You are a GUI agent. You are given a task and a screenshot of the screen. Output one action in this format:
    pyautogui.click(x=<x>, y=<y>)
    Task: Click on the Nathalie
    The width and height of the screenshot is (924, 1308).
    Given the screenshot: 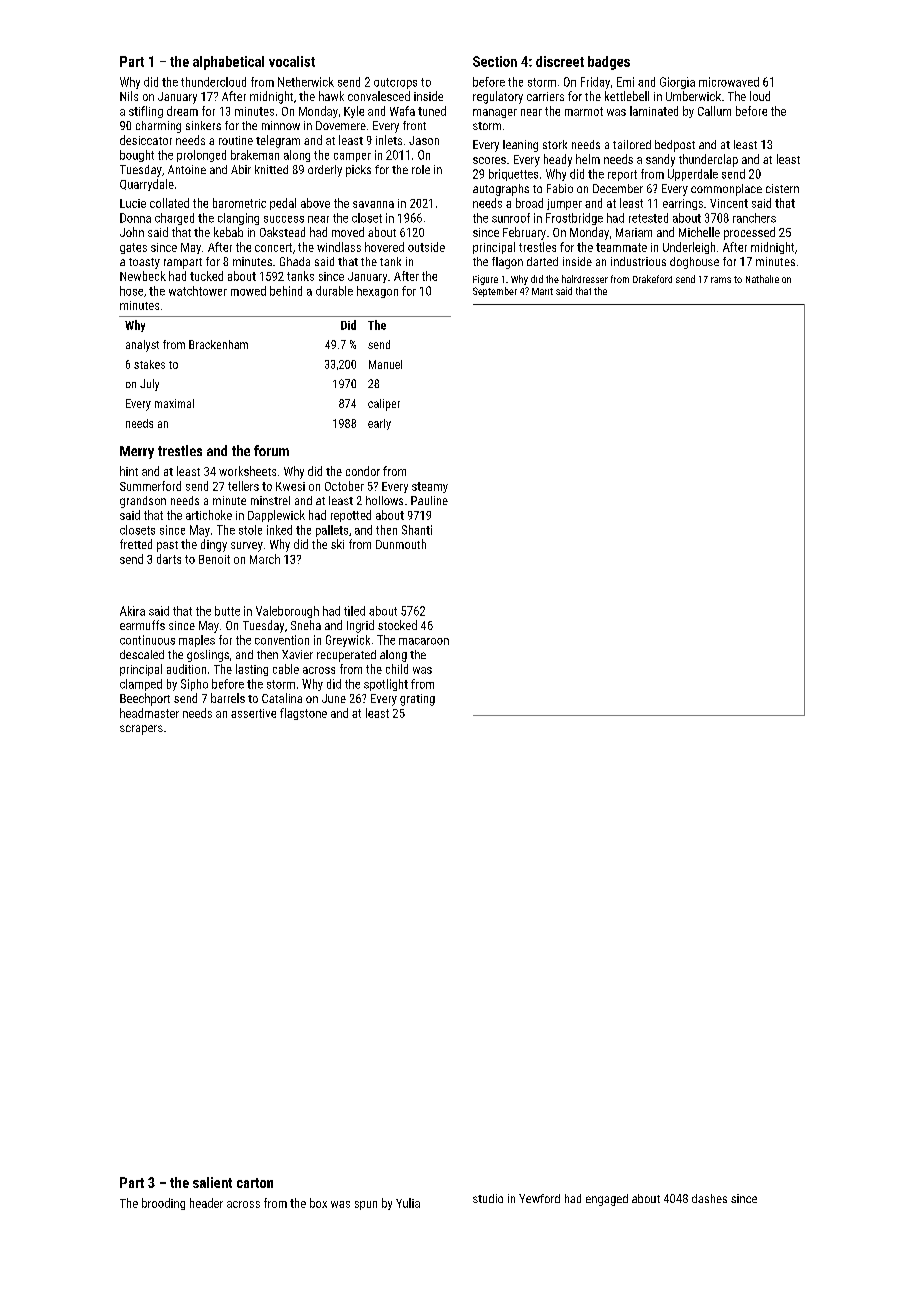 What is the action you would take?
    pyautogui.click(x=762, y=279)
